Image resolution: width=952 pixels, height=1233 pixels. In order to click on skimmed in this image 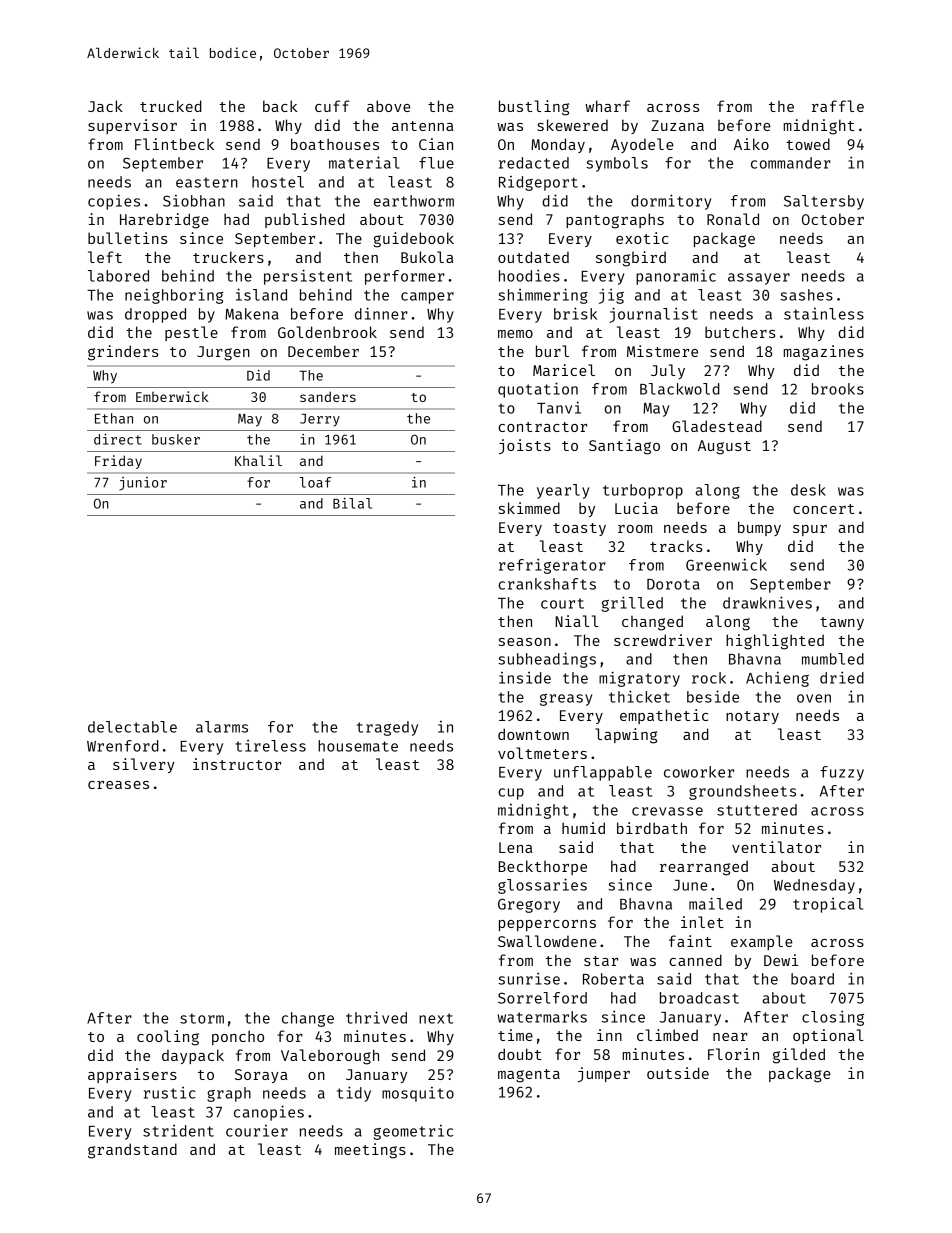, I will do `click(529, 508)`.
